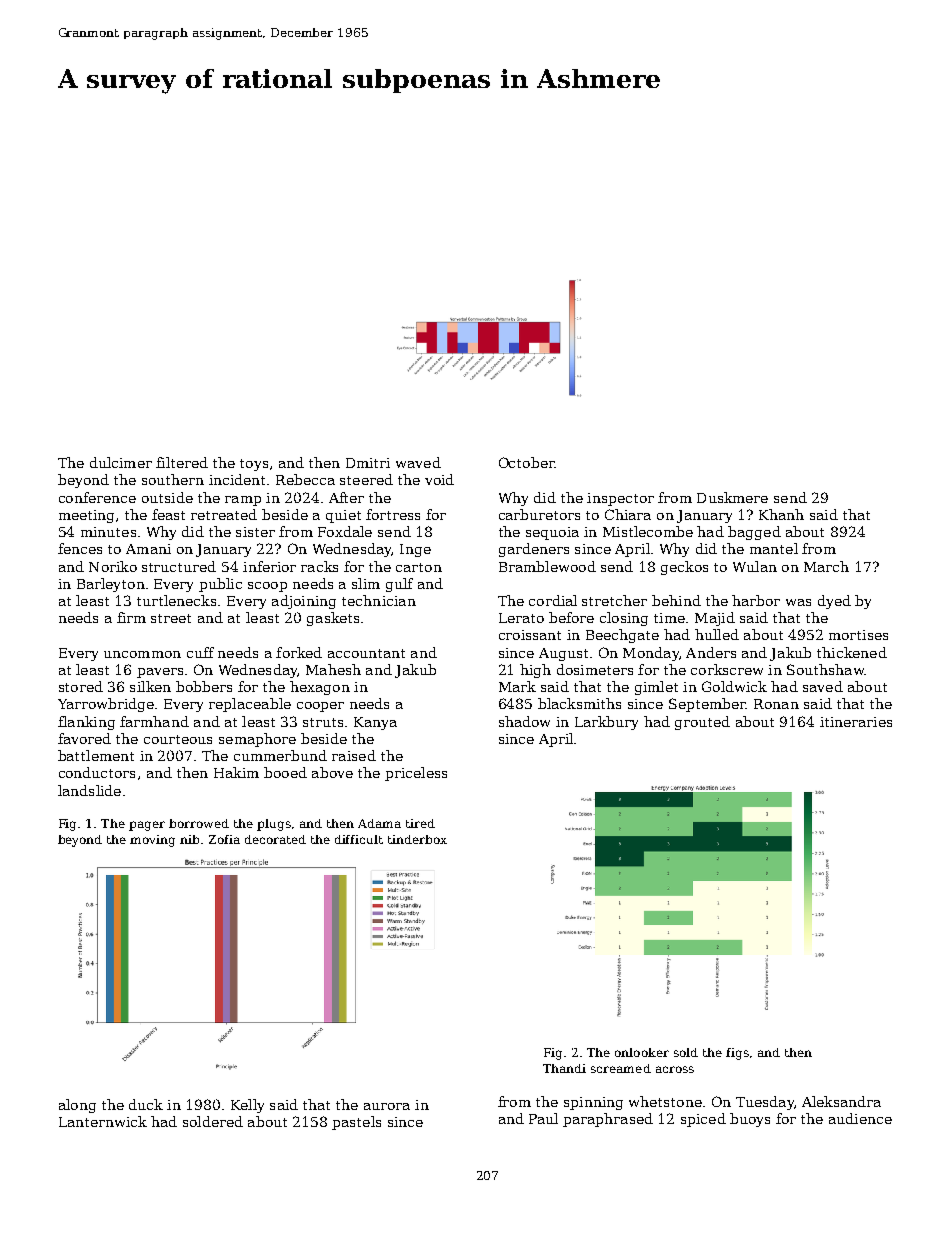 The image size is (952, 1233). I want to click on firm, so click(131, 617).
